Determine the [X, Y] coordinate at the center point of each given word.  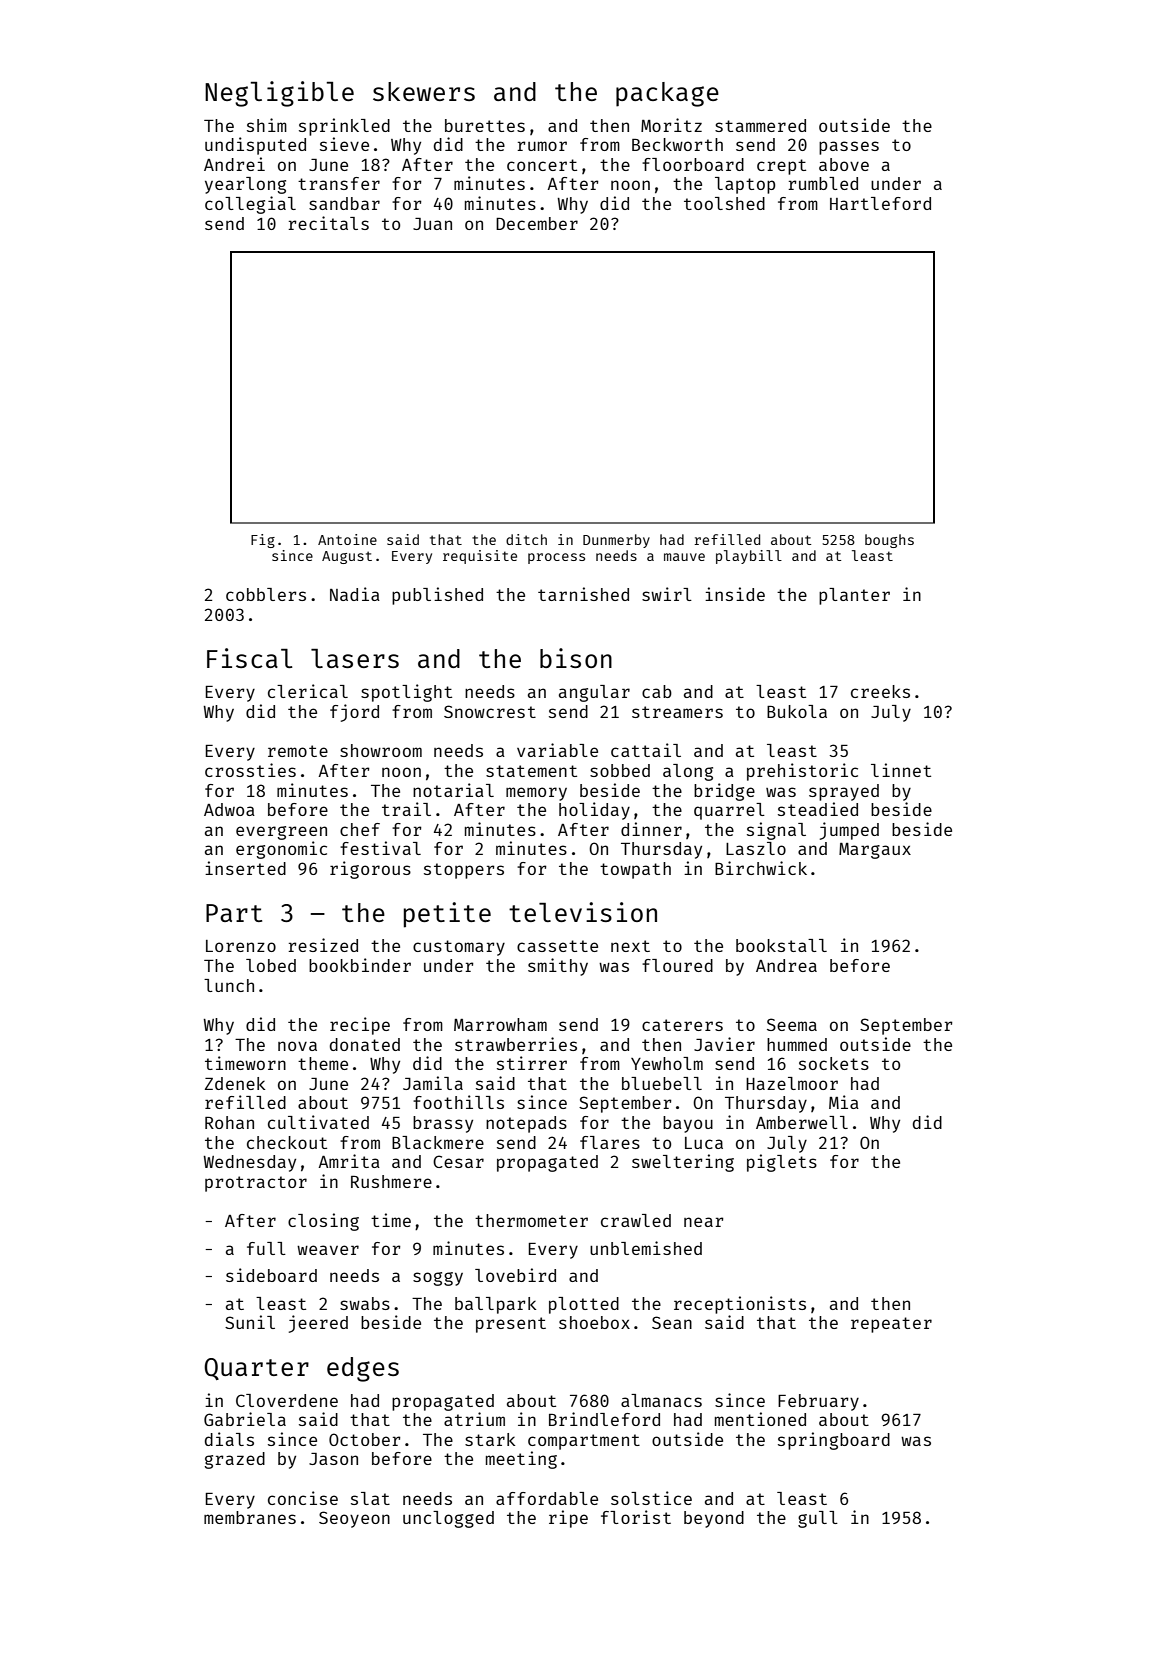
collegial [250, 205]
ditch [526, 539]
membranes [250, 1517]
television [583, 912]
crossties [250, 770]
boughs [889, 541]
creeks [880, 691]
